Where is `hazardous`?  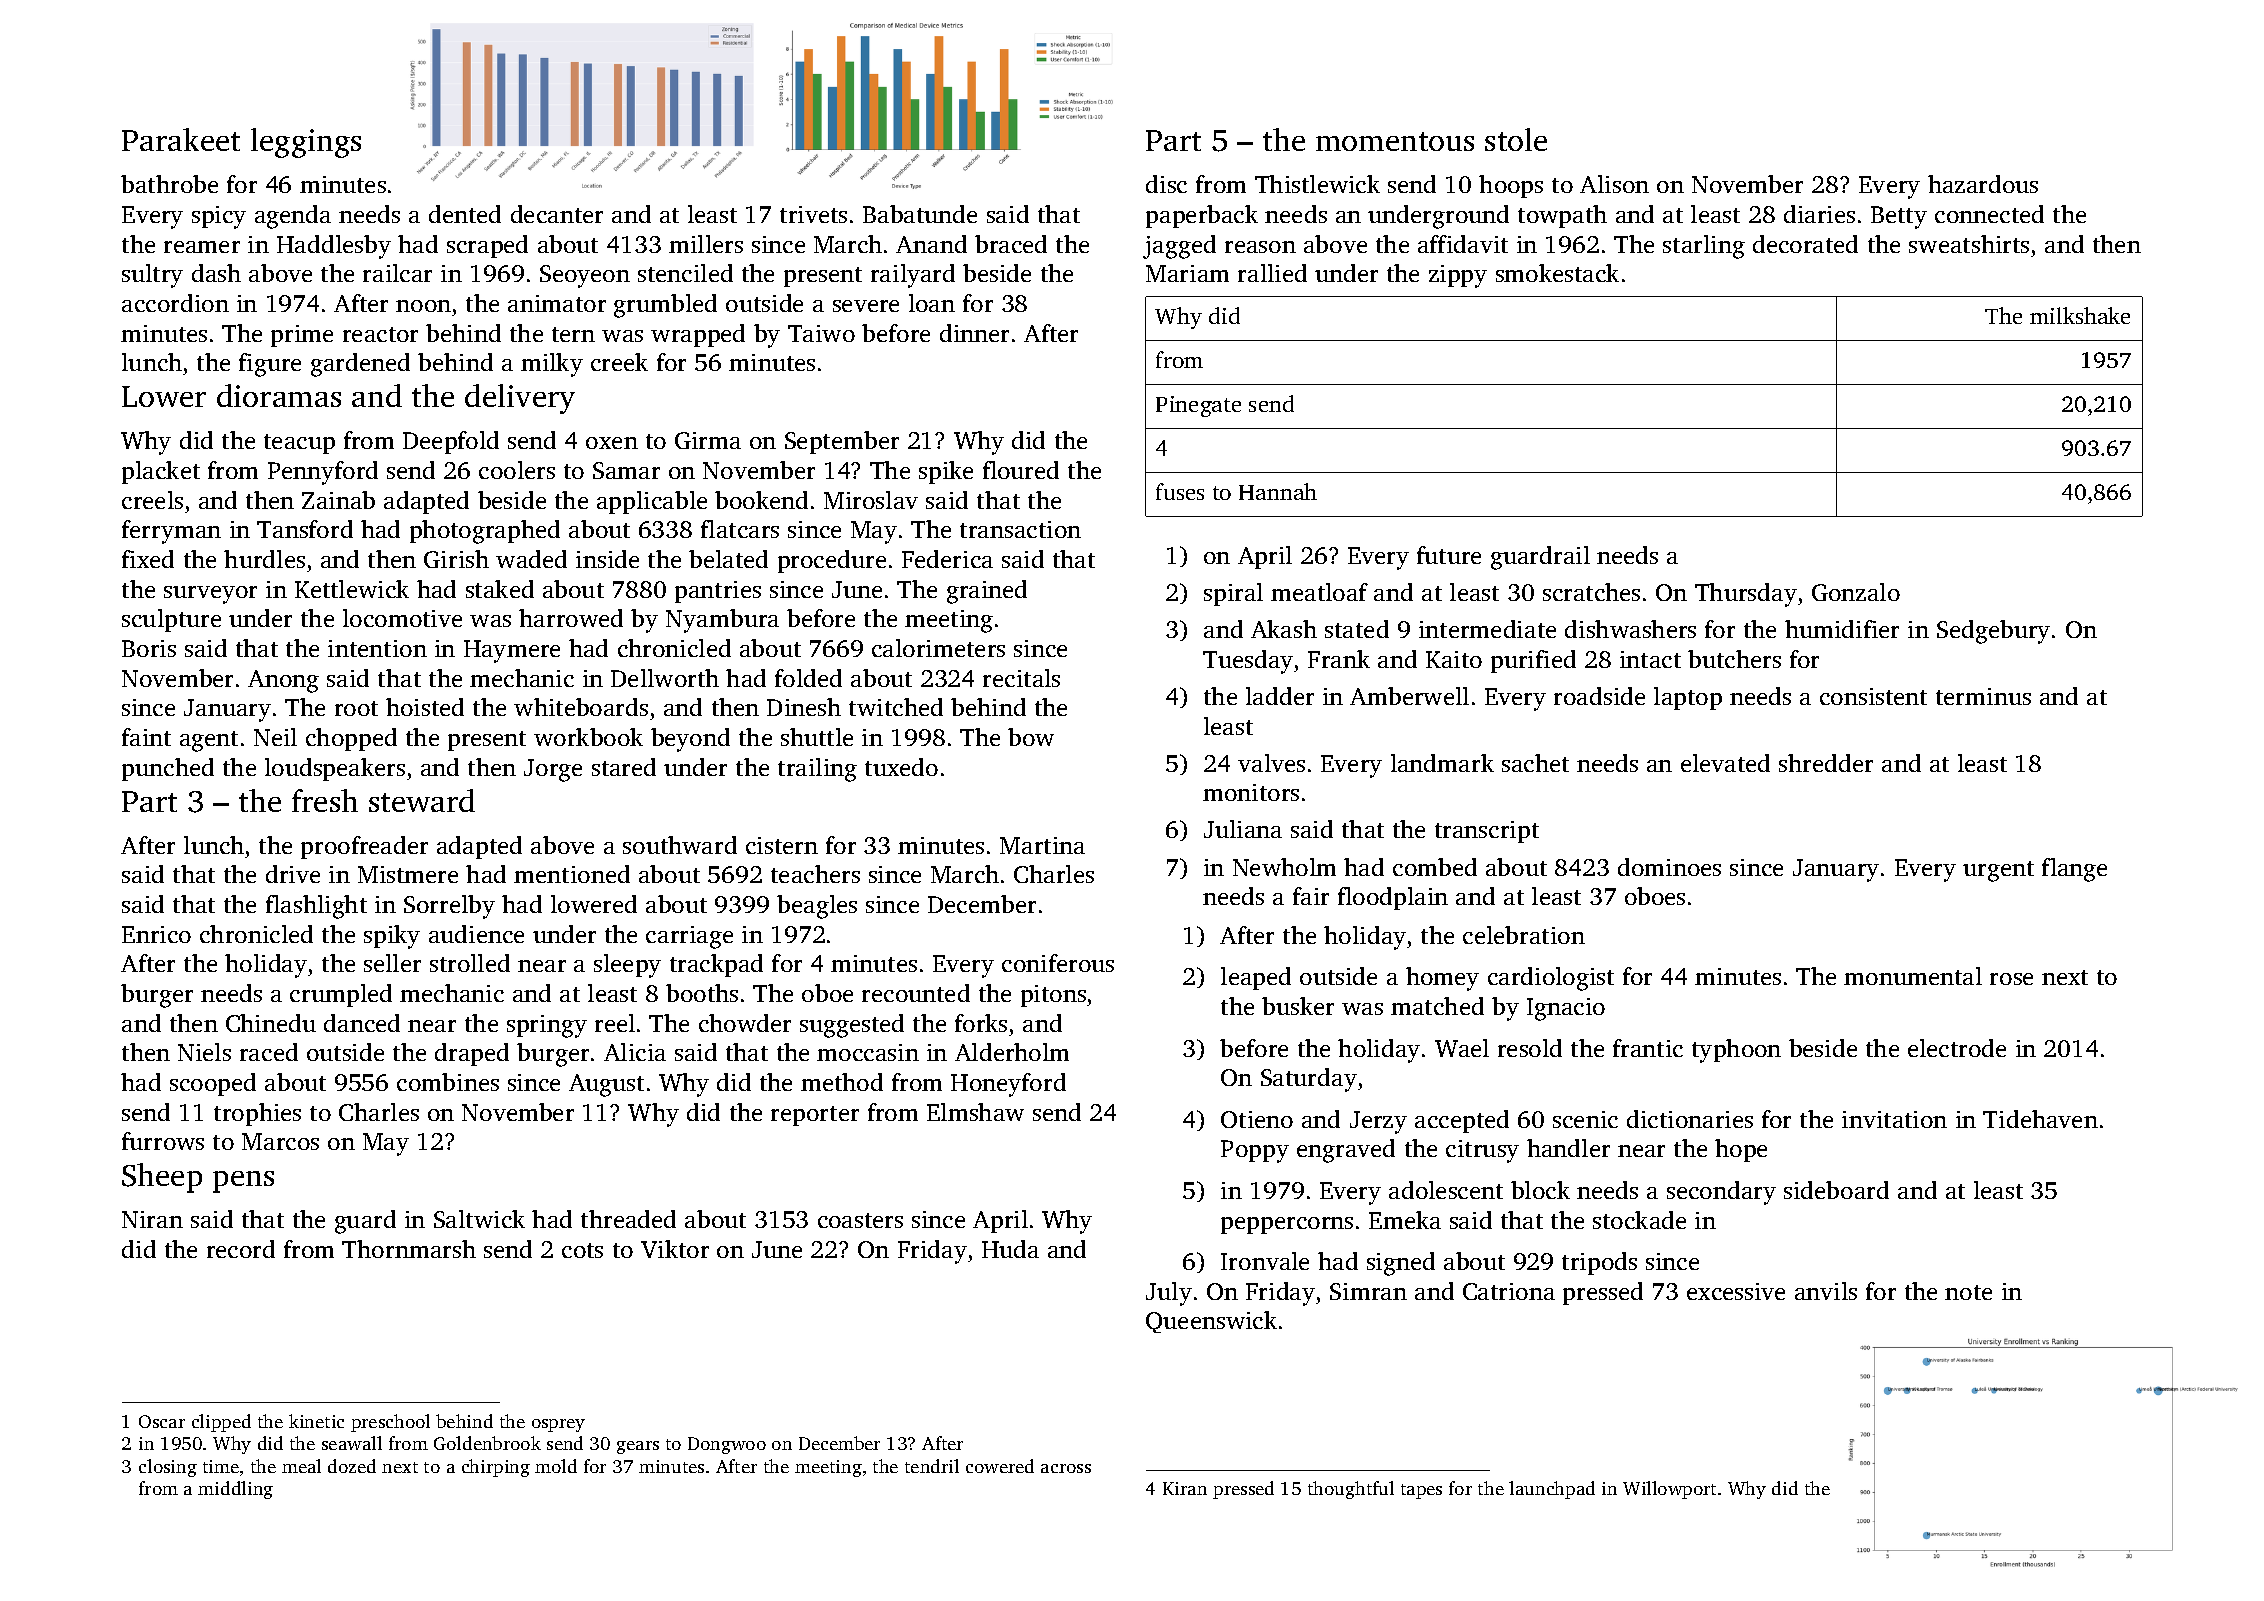 hazardous is located at coordinates (1983, 184).
